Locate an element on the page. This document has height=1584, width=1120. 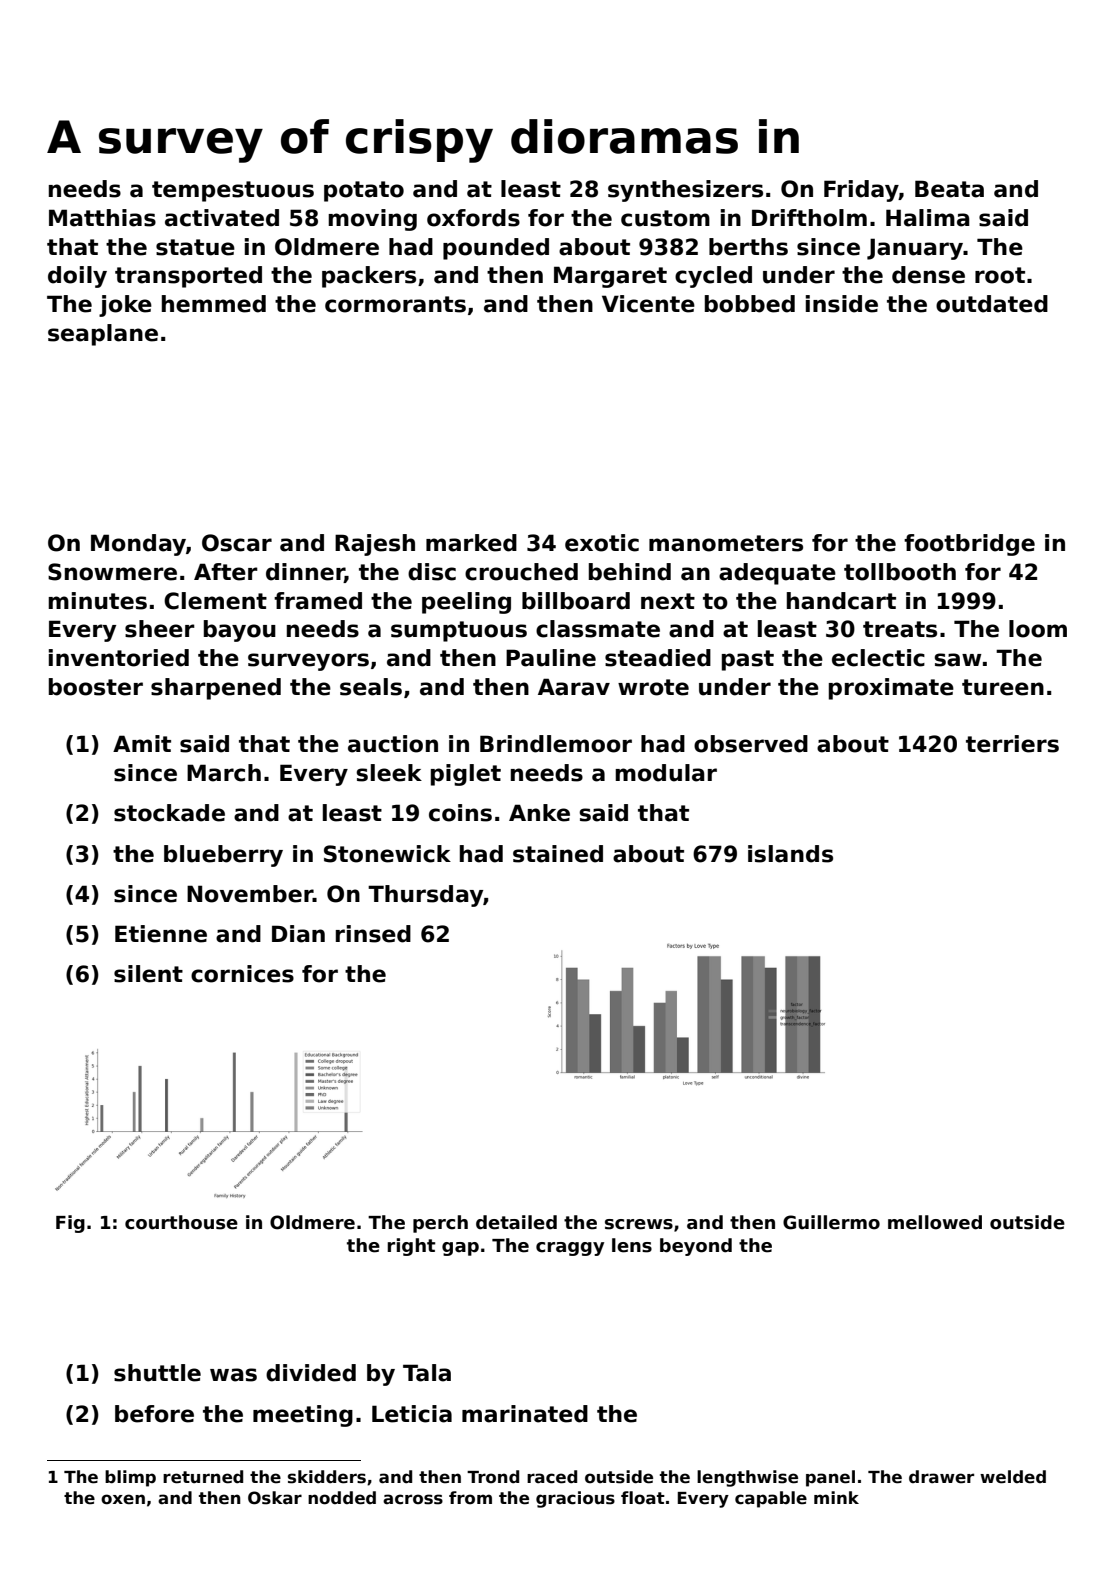
Matthias is located at coordinates (102, 218).
